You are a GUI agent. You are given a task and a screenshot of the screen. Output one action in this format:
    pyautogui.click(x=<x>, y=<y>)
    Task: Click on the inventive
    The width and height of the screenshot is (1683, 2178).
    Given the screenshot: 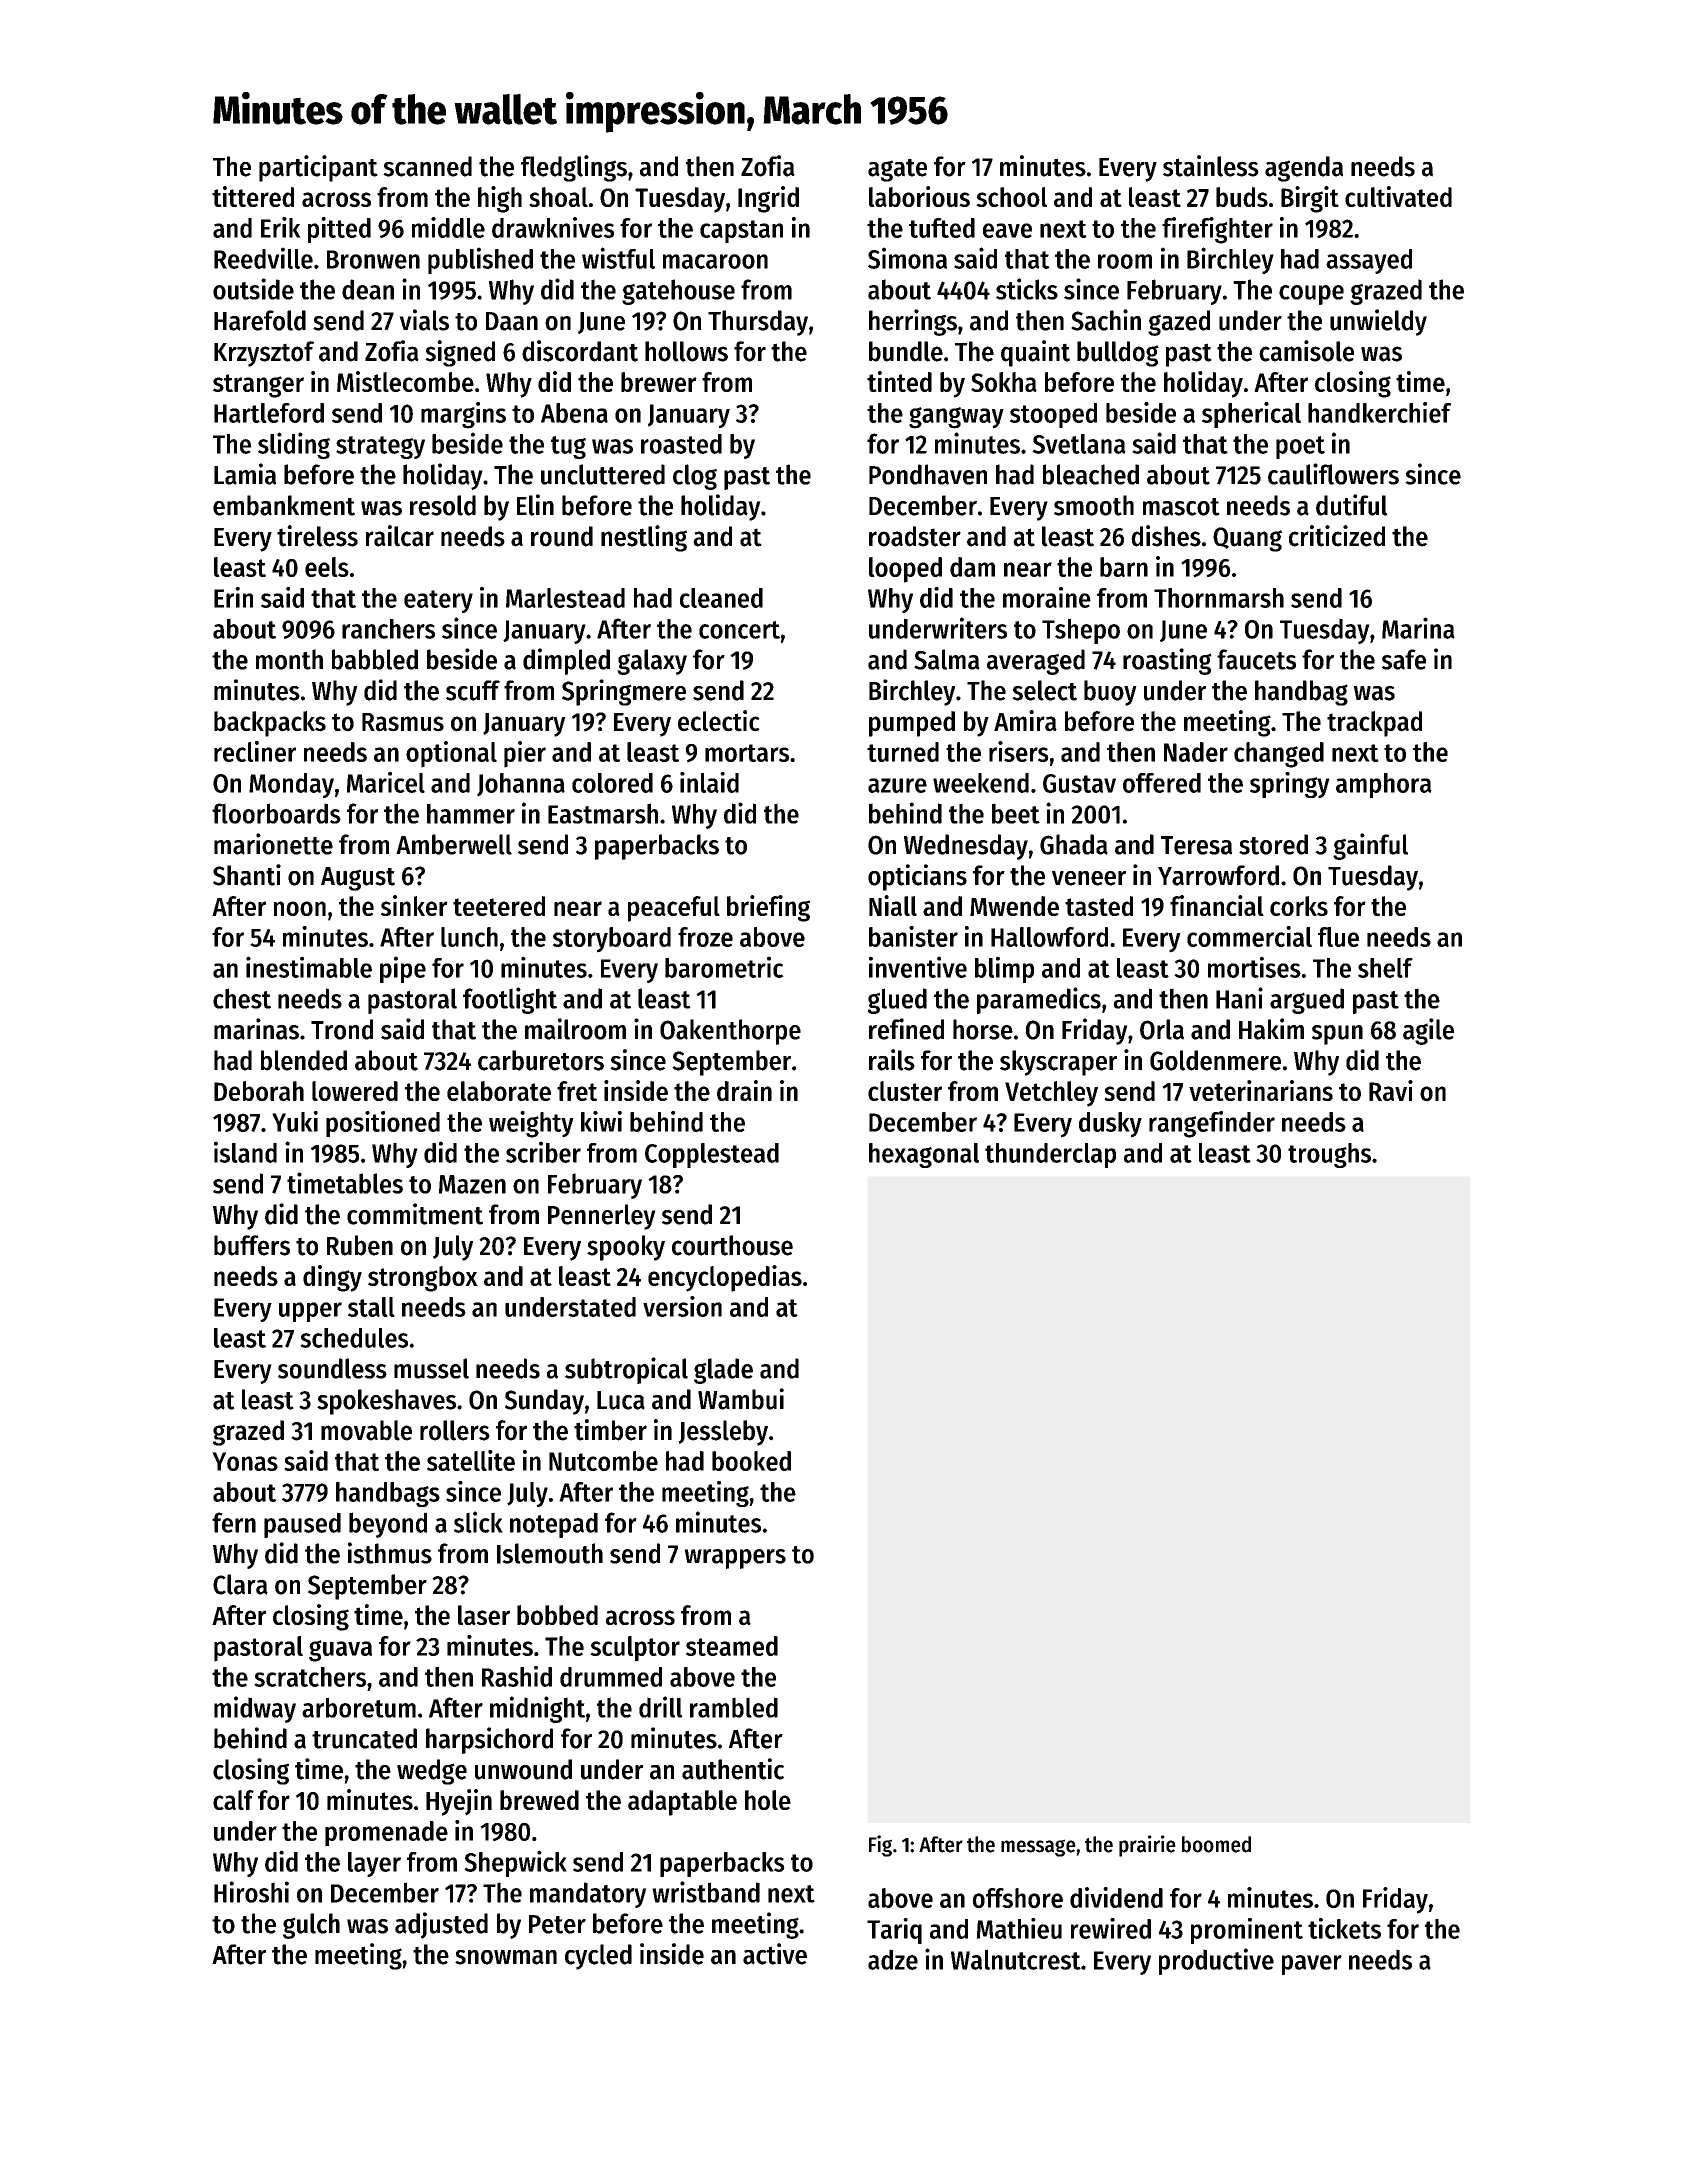 What is the action you would take?
    pyautogui.click(x=918, y=967)
